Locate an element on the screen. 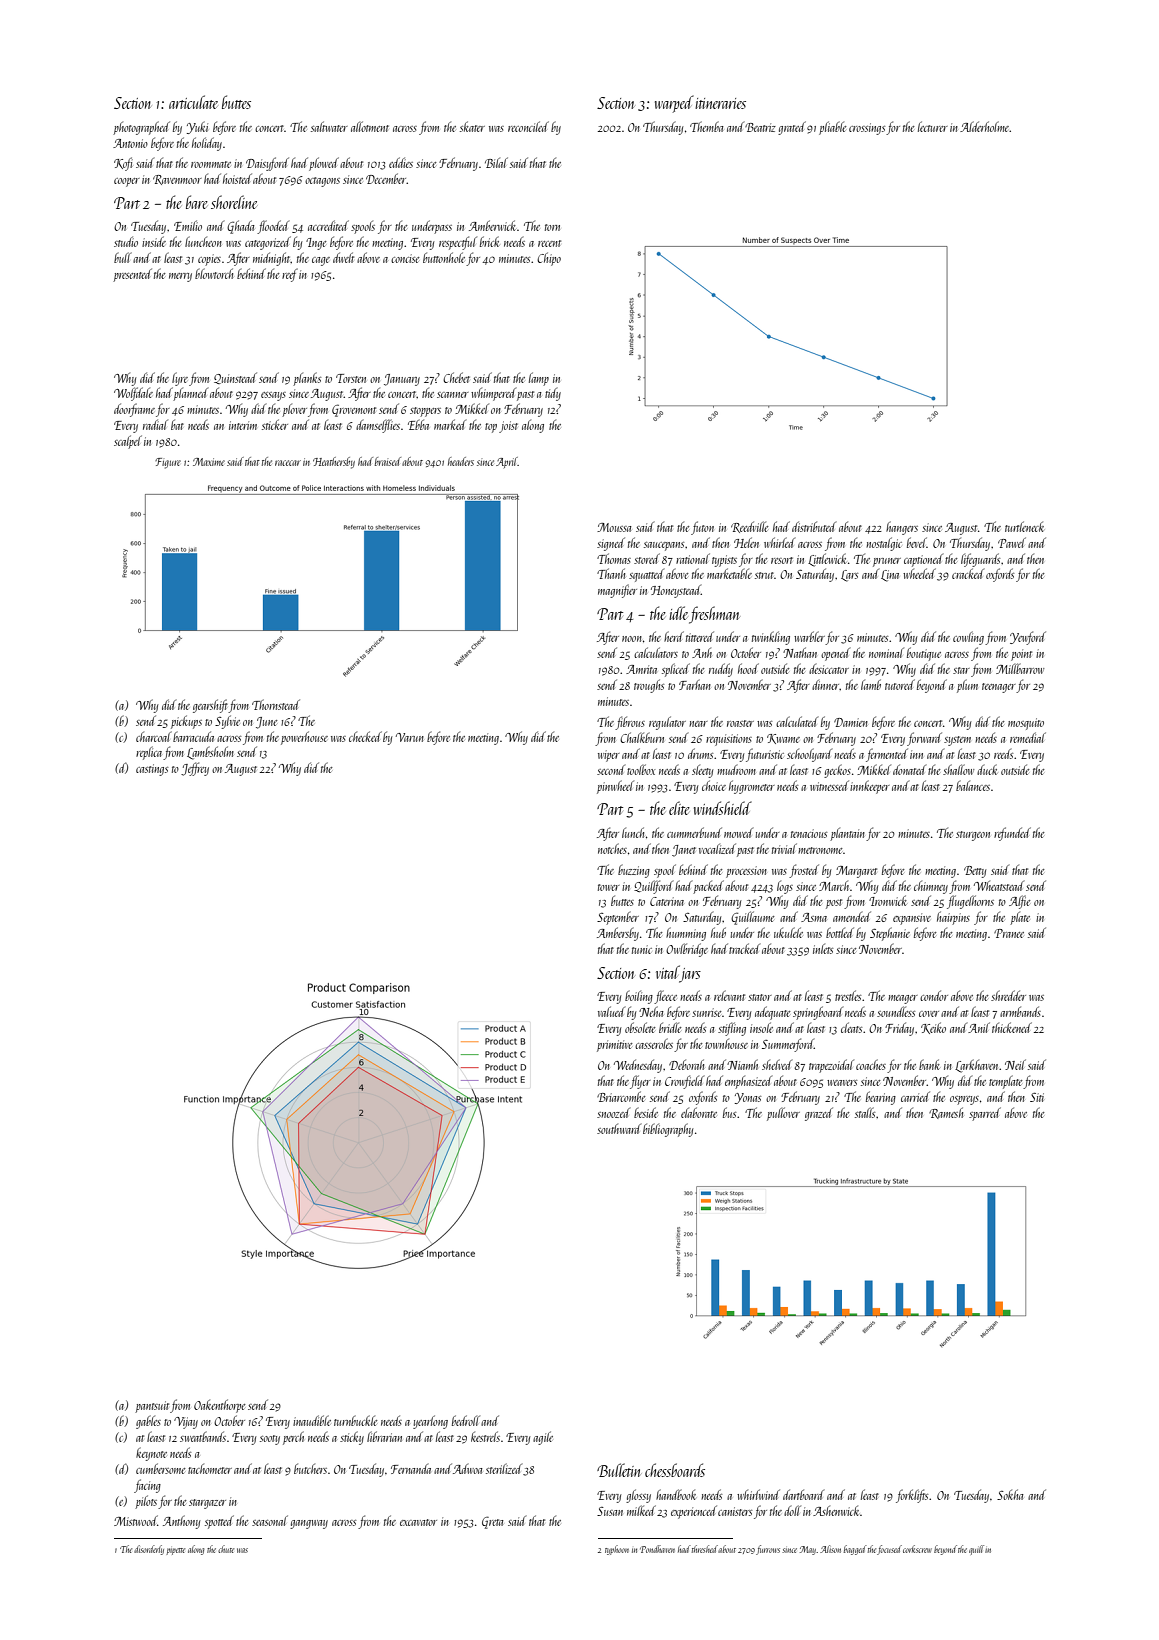  Thornstead is located at coordinates (276, 704).
